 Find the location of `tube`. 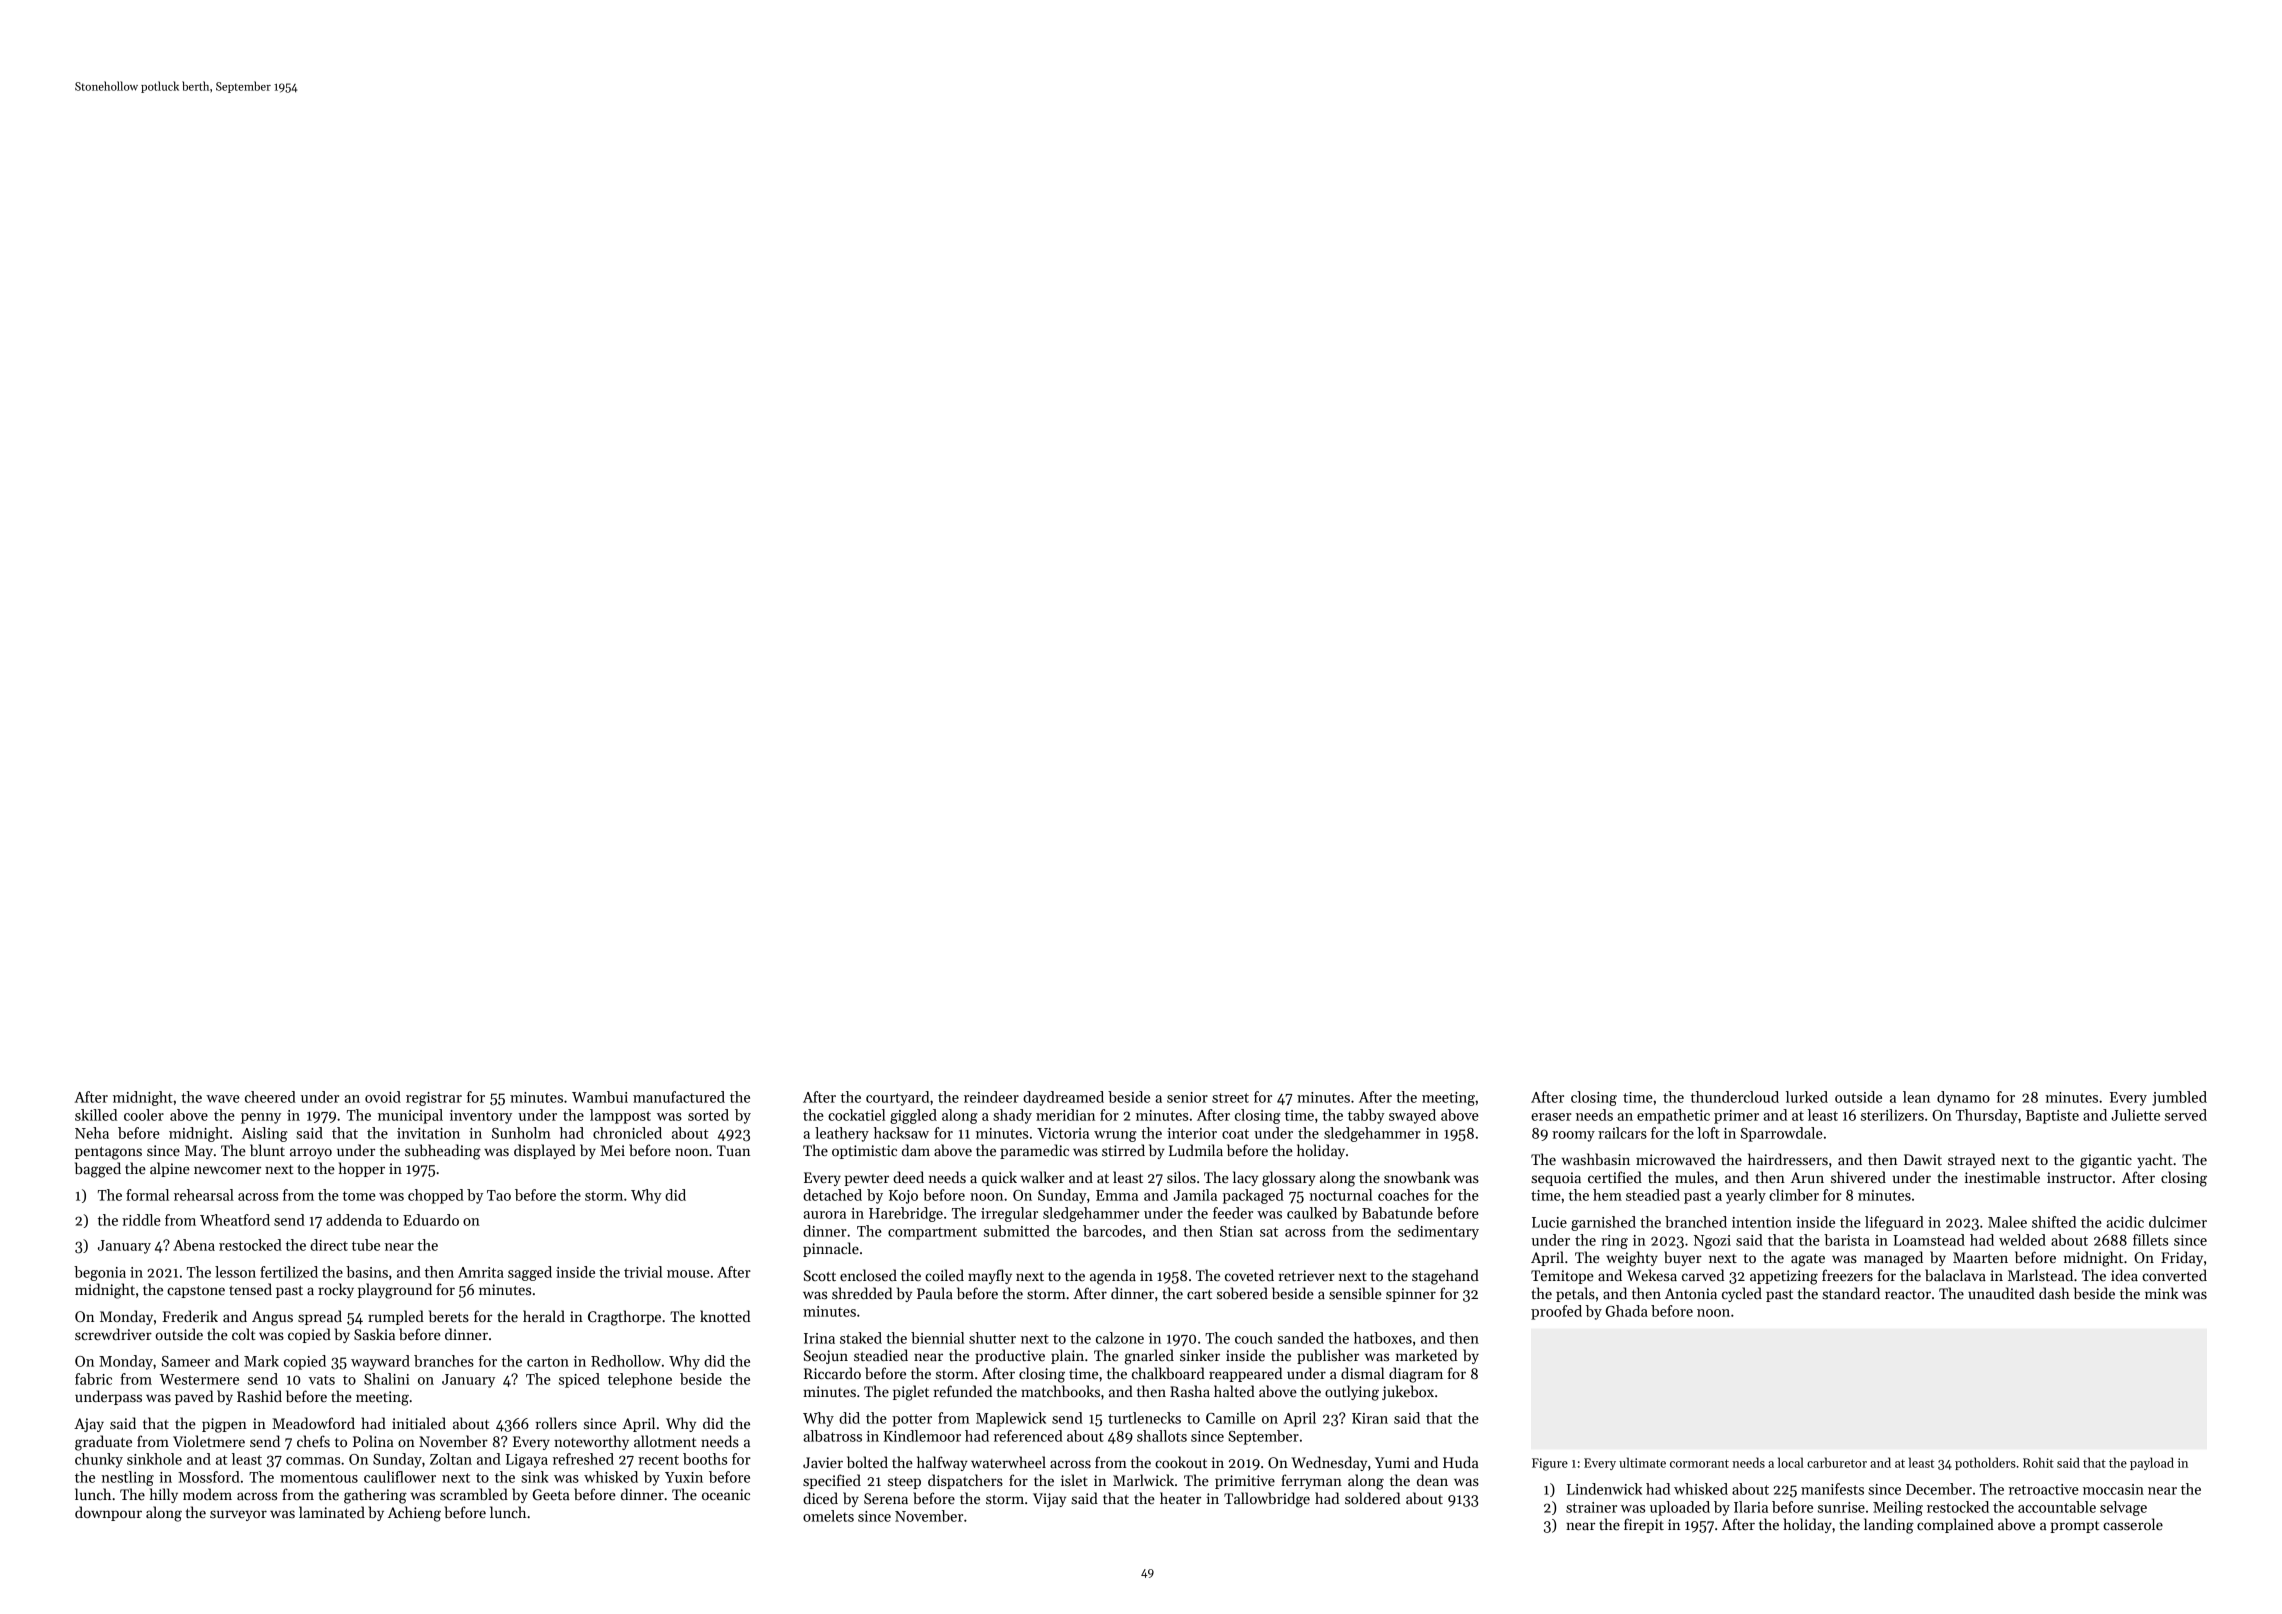

tube is located at coordinates (366, 1245).
